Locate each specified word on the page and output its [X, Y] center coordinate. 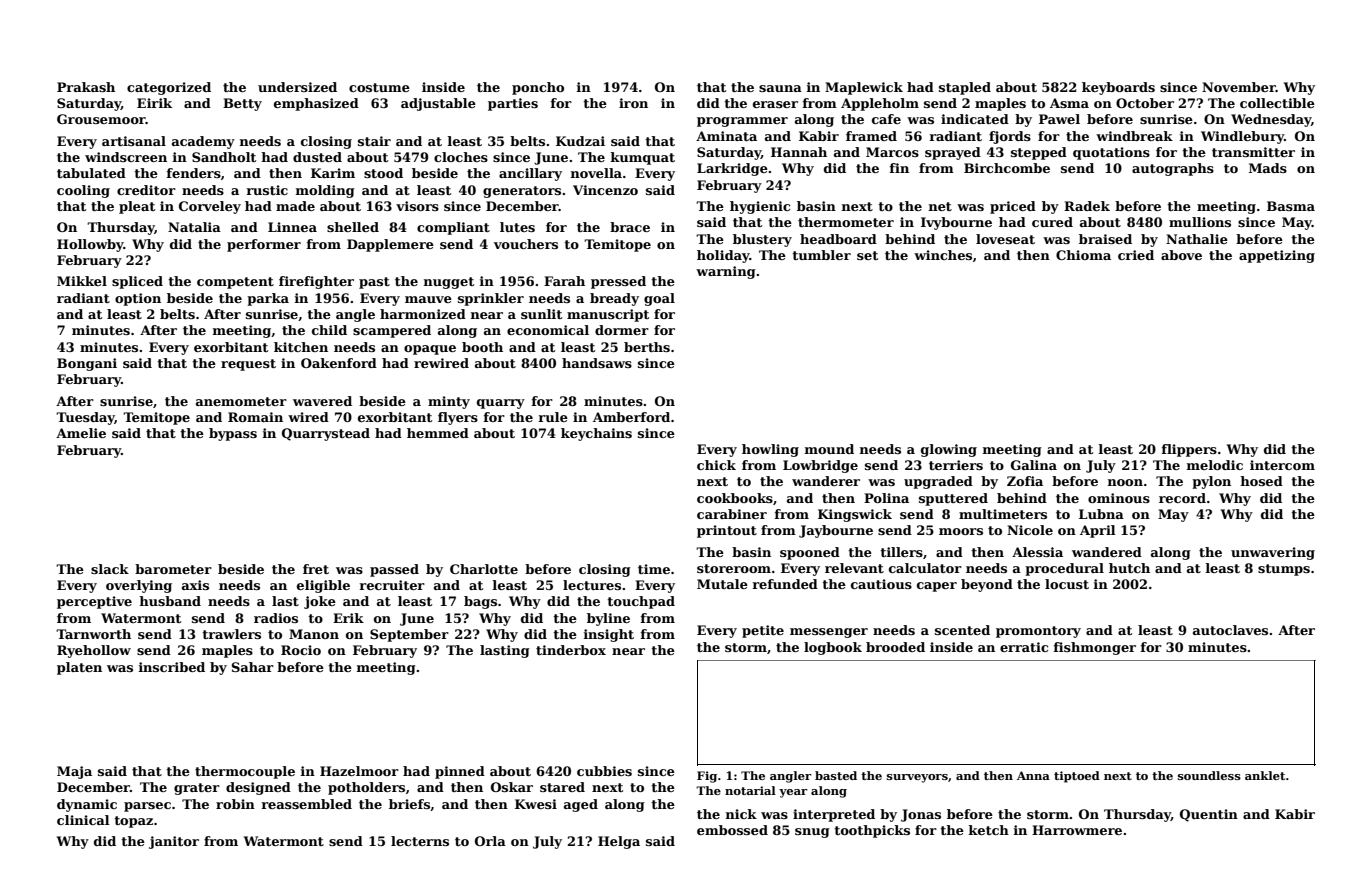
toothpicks [872, 831]
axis [195, 585]
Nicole [1030, 530]
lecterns [420, 841]
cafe [886, 119]
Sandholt [224, 157]
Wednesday [1271, 120]
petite [763, 631]
